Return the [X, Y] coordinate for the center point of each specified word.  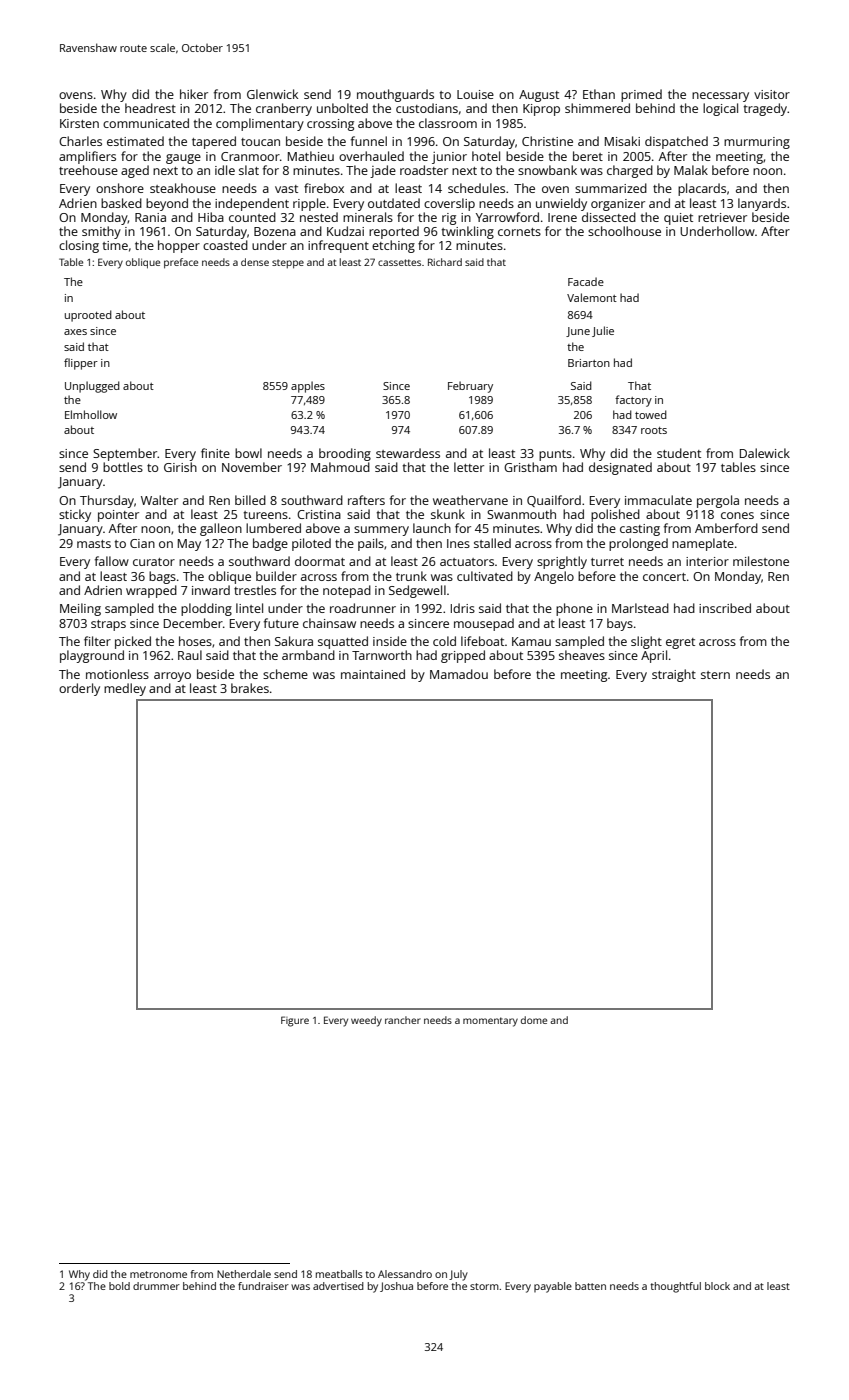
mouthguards [395, 95]
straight [674, 675]
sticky [75, 515]
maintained [373, 674]
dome [534, 1020]
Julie [603, 331]
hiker [194, 94]
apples [308, 387]
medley [125, 689]
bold [119, 1286]
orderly [79, 689]
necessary [720, 97]
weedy [366, 1021]
